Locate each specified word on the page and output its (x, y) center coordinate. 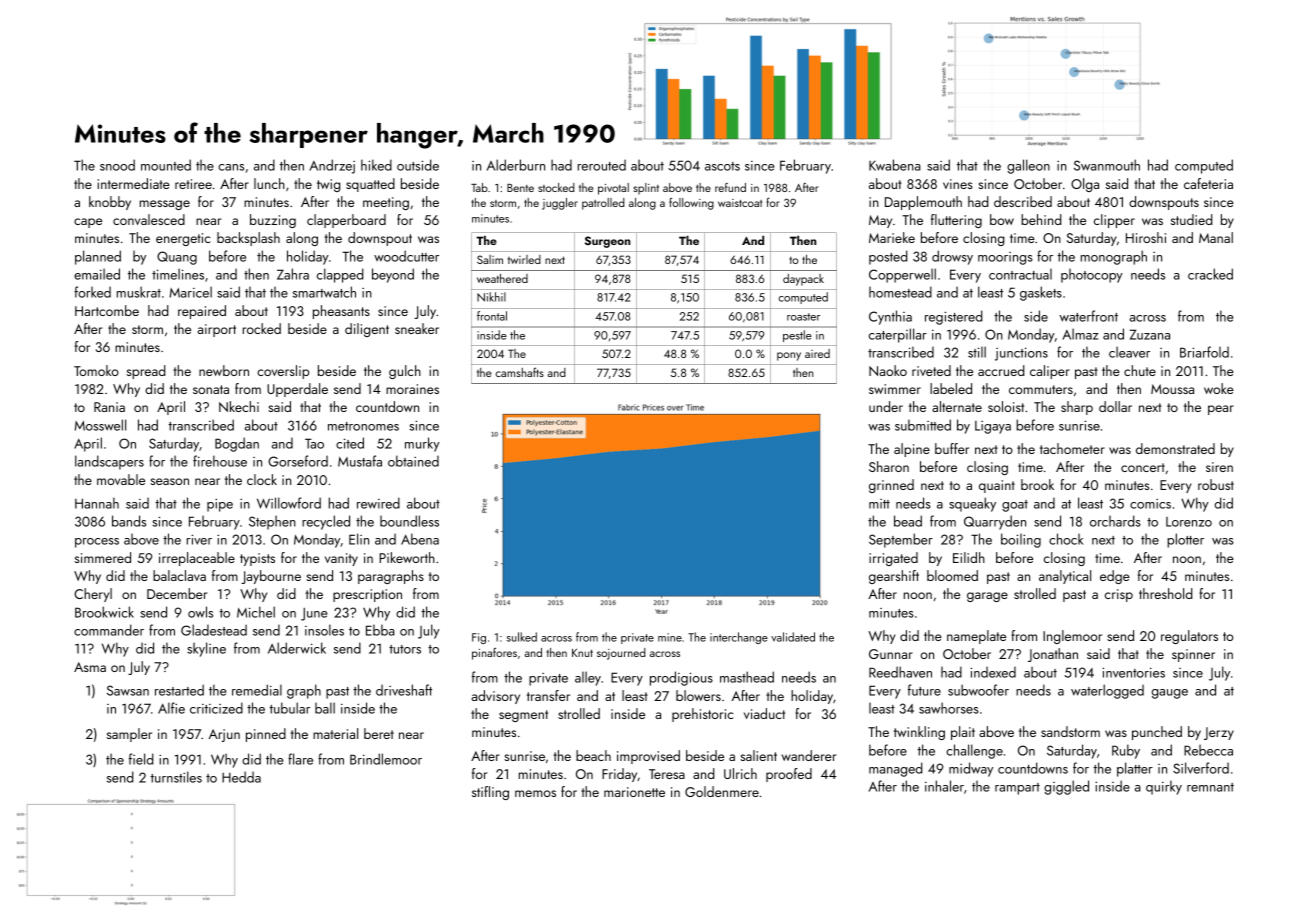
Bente (520, 188)
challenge (974, 751)
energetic (183, 239)
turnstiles (176, 777)
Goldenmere (722, 791)
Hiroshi (1146, 237)
